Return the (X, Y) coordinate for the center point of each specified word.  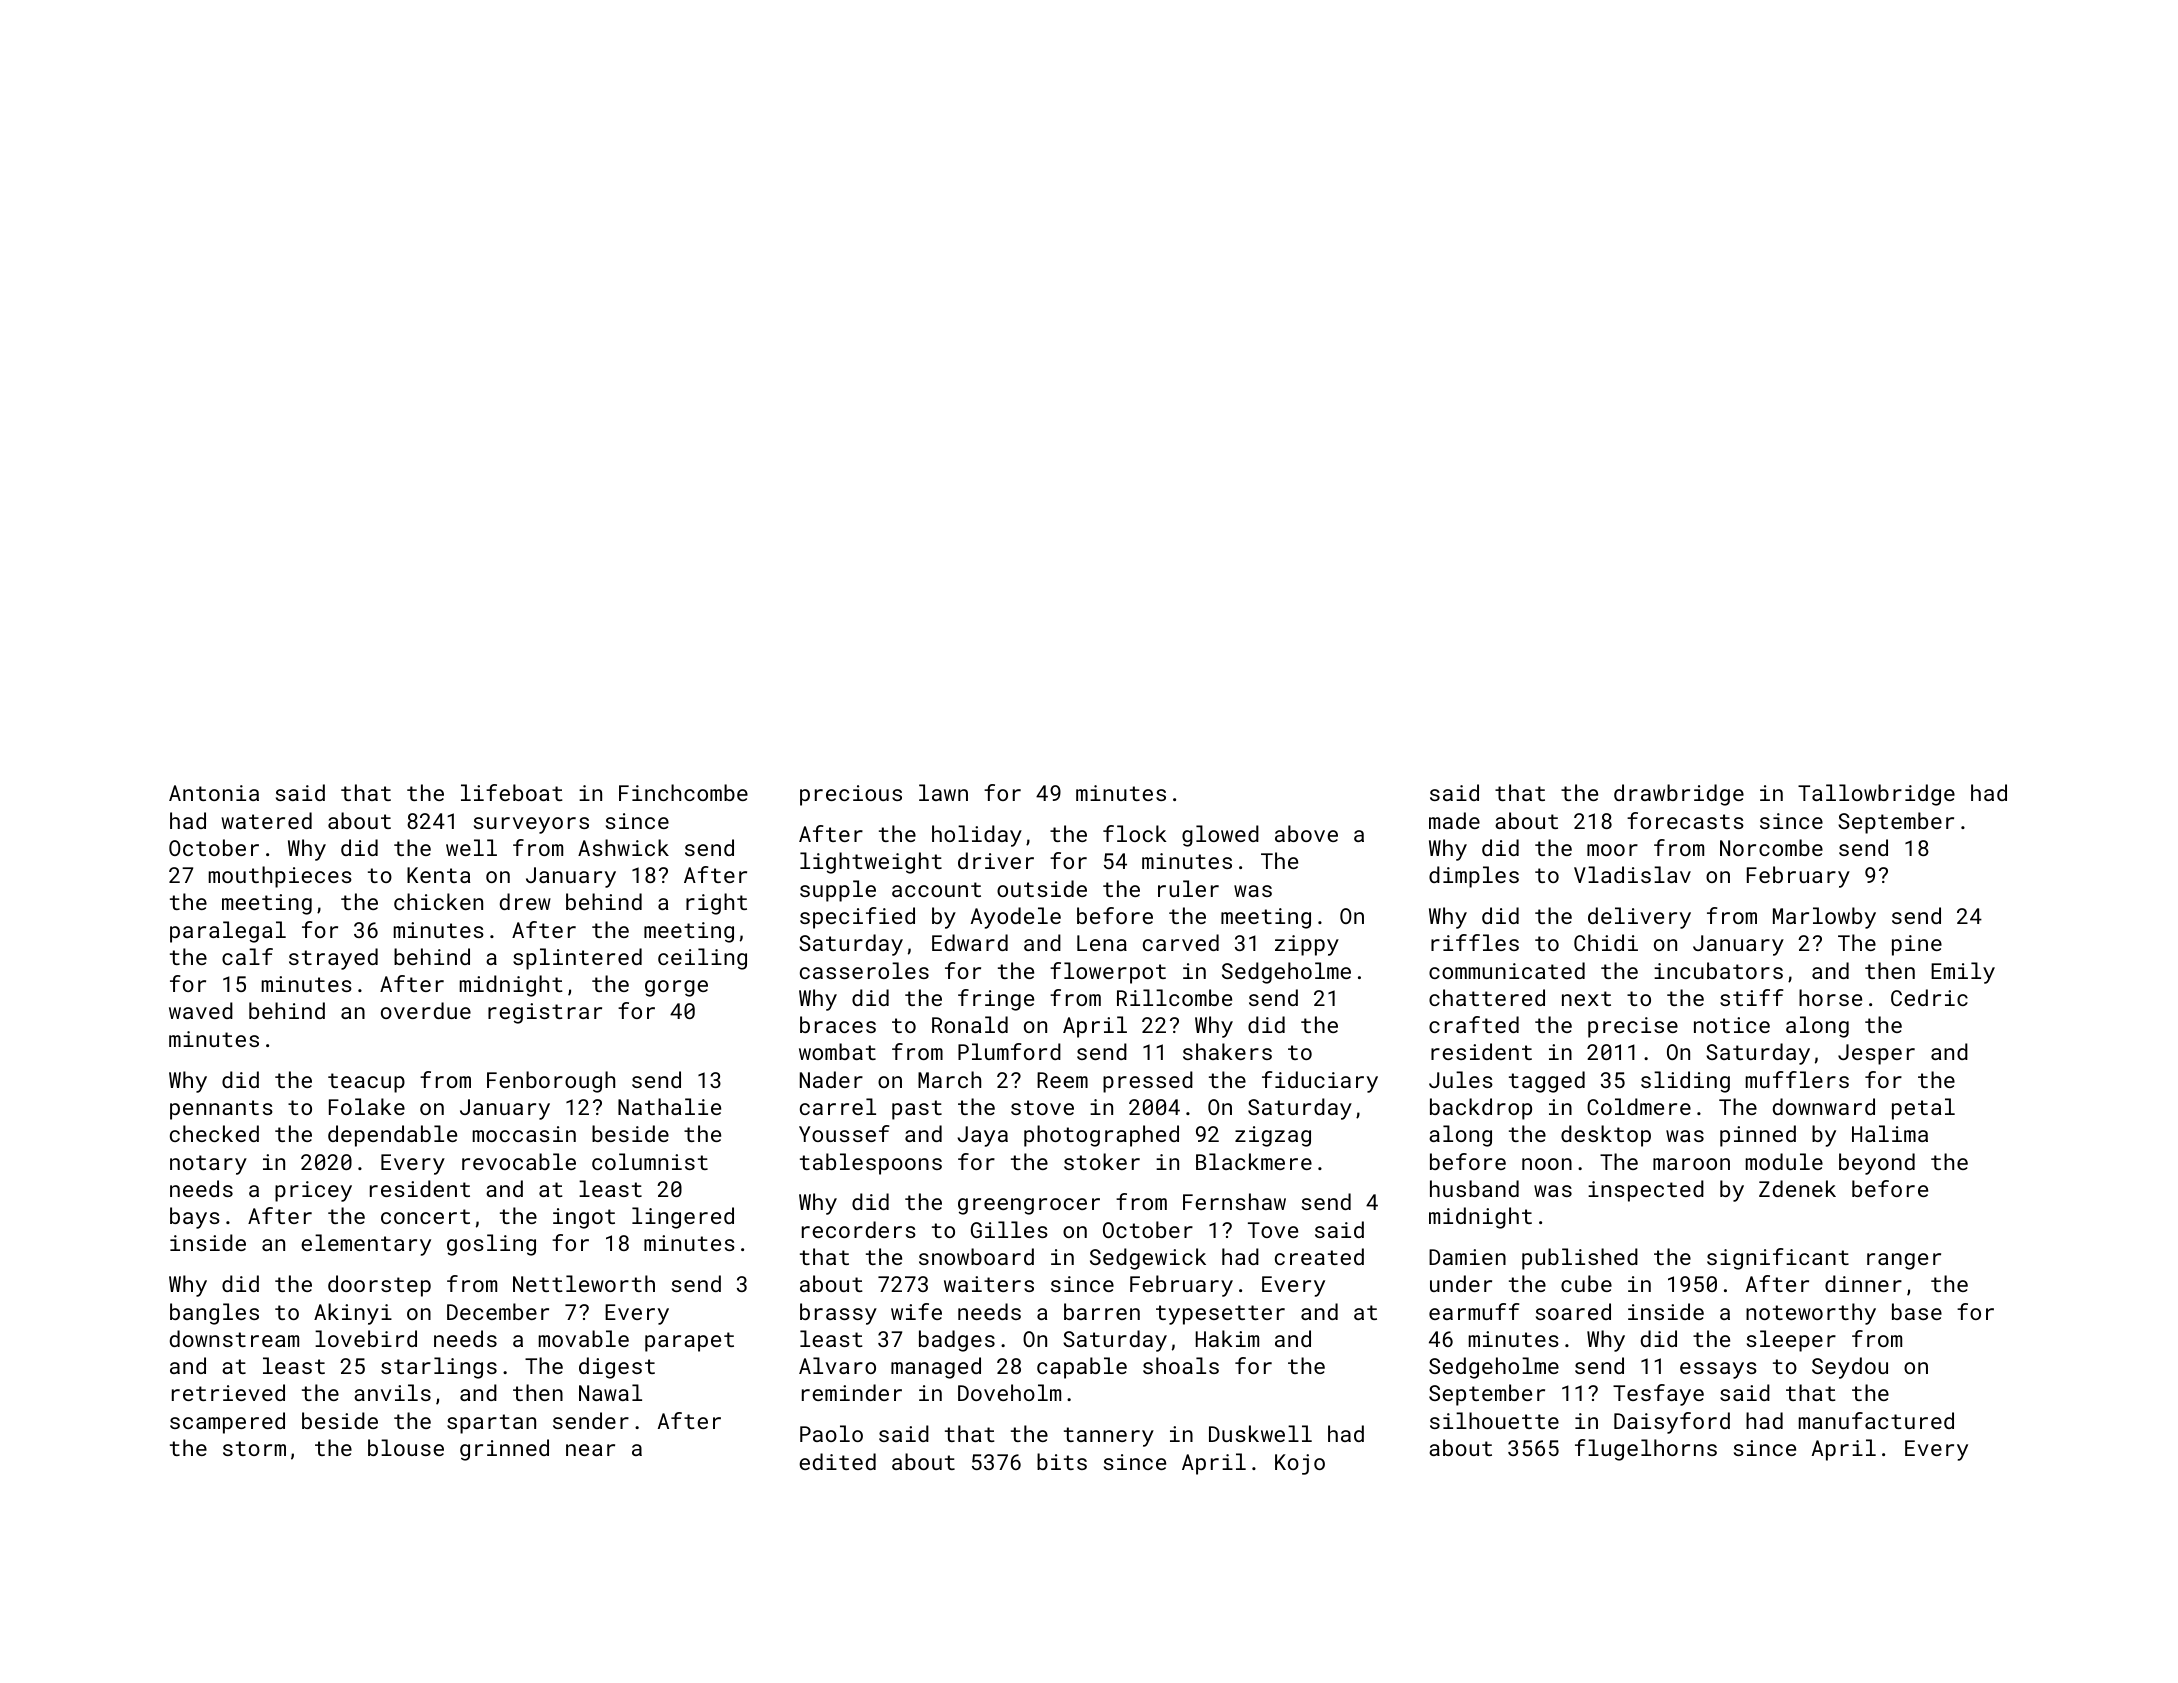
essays (1718, 1370)
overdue (426, 1010)
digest (617, 1368)
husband (1474, 1188)
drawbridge (1679, 795)
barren (1102, 1311)
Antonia (214, 793)
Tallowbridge (1876, 795)
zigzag (1273, 1136)
